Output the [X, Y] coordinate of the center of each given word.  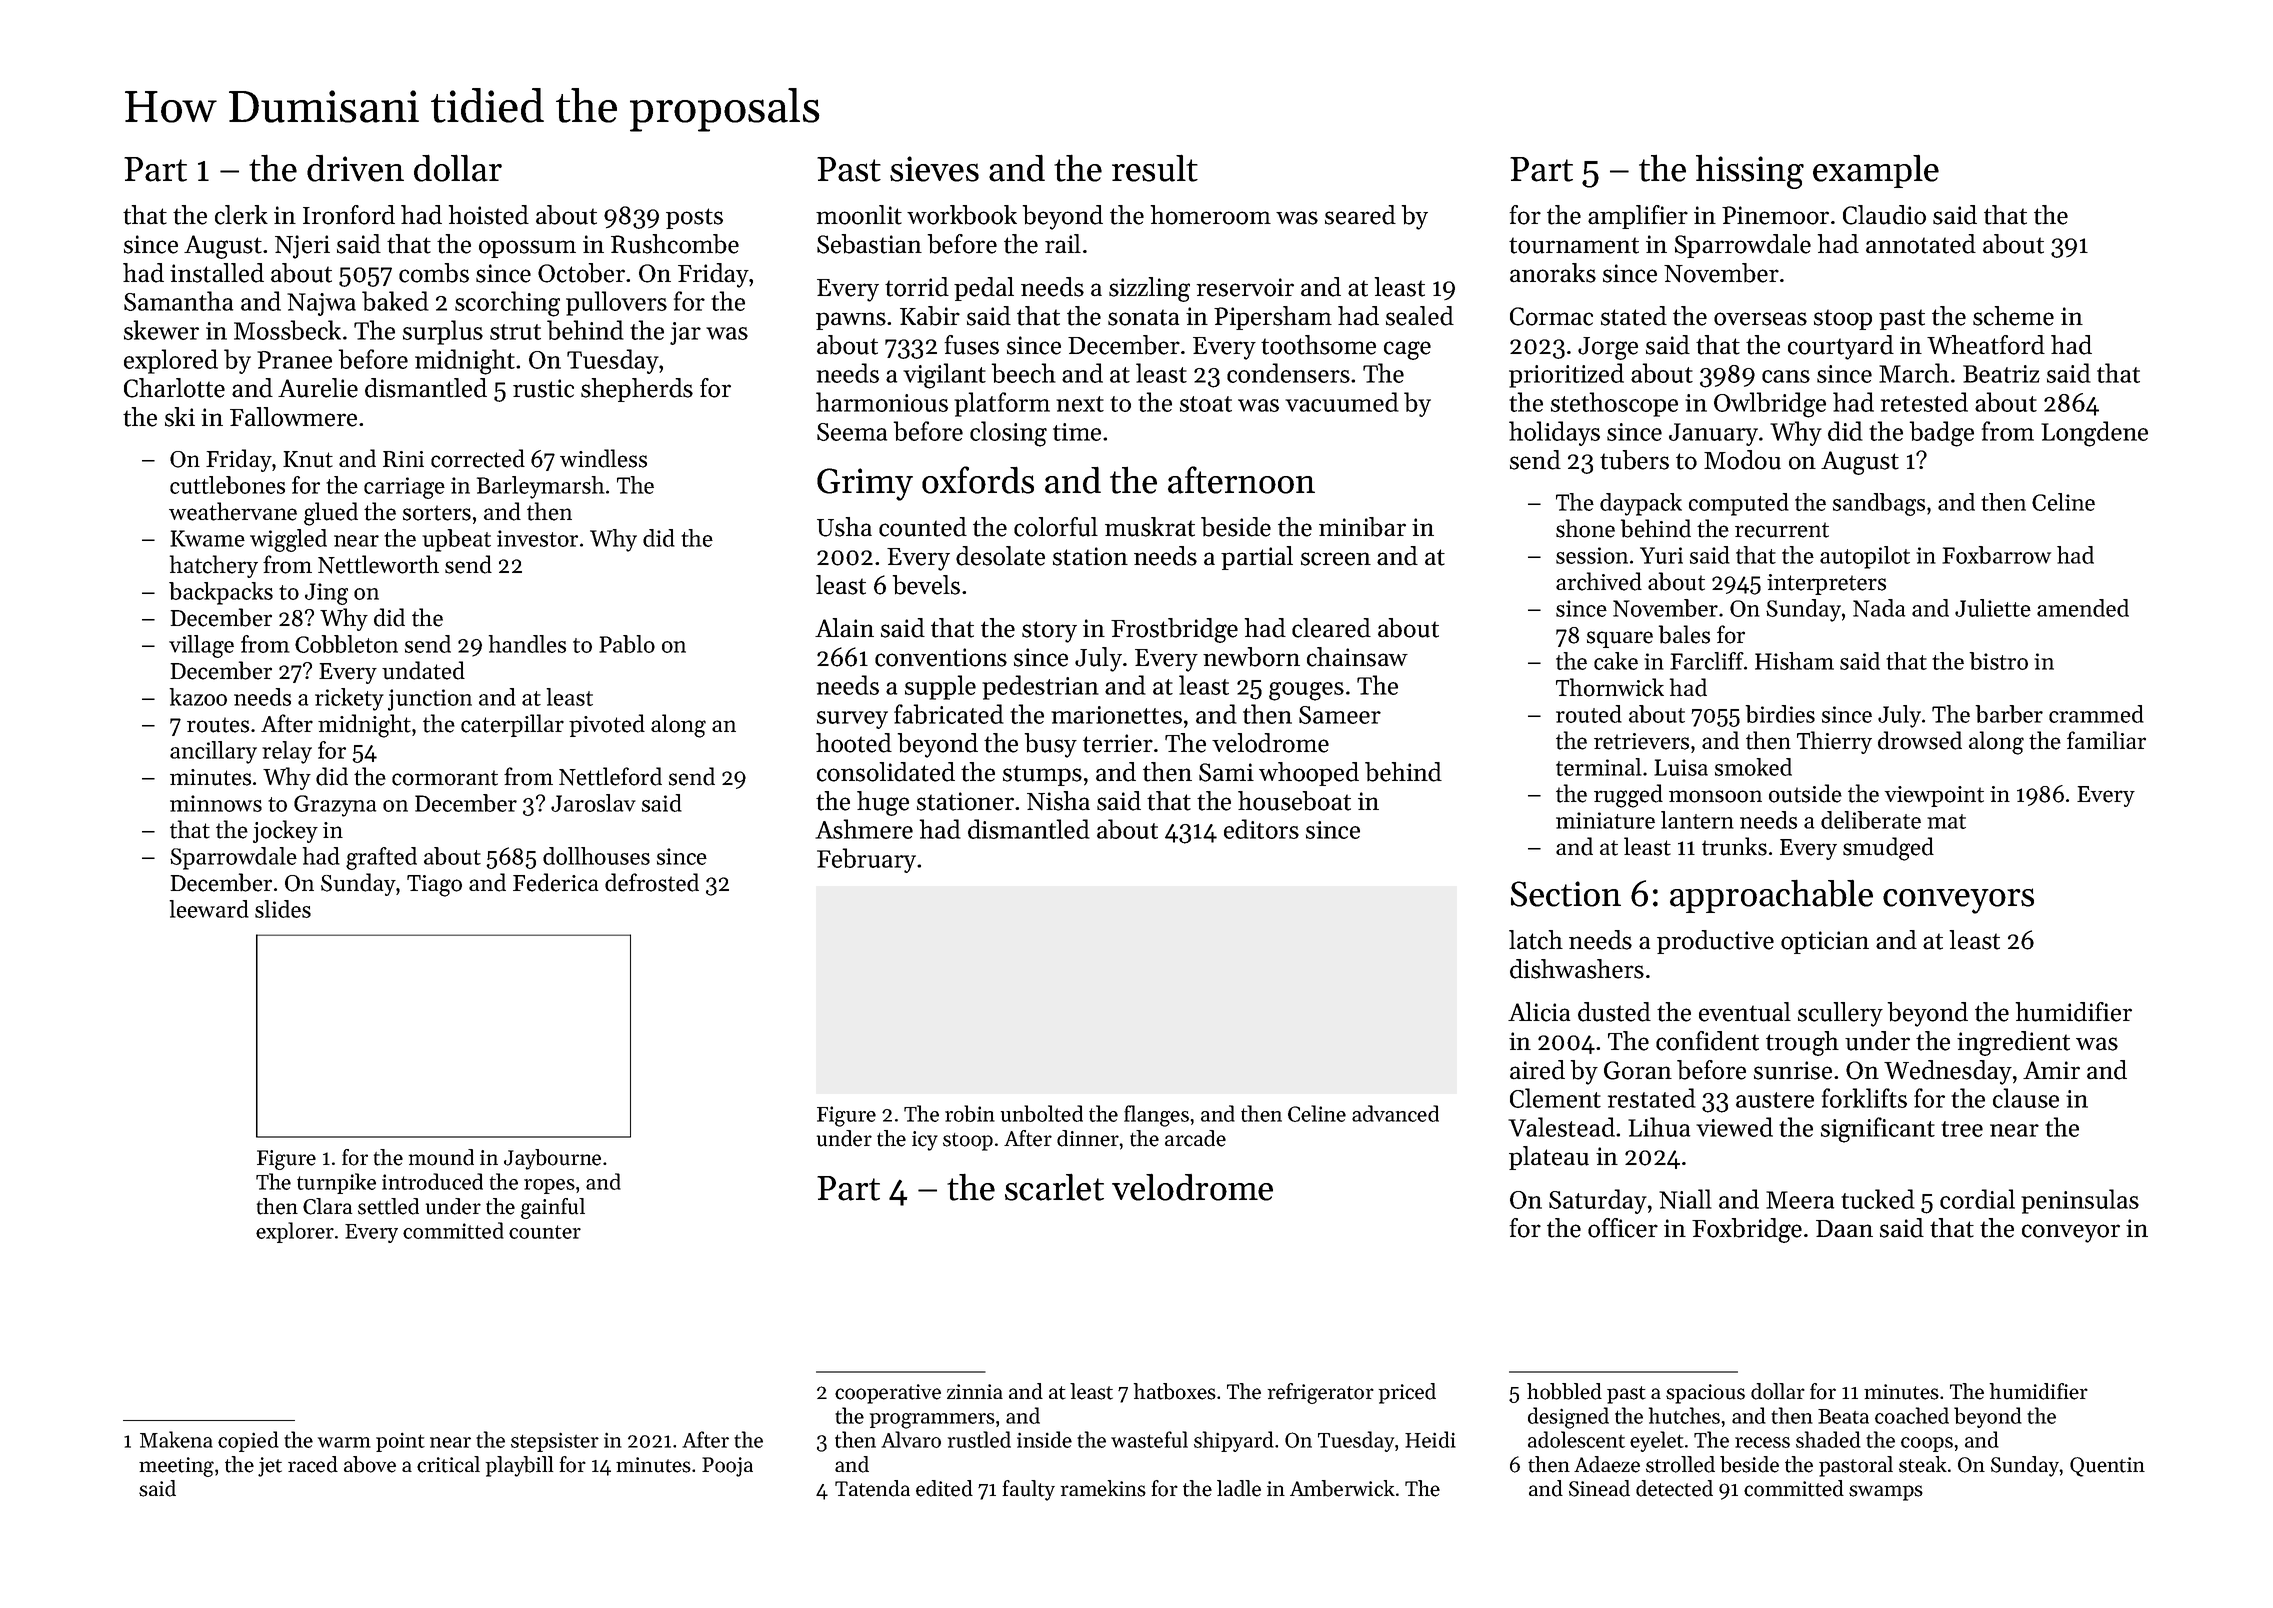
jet [270, 1467]
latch [1536, 940]
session [1592, 555]
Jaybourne [552, 1159]
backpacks [221, 593]
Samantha [178, 301]
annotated [1921, 244]
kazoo [198, 697]
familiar [2106, 740]
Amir [2051, 1070]
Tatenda [872, 1488]
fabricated [949, 714]
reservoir [1245, 287]
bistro [1999, 661]
